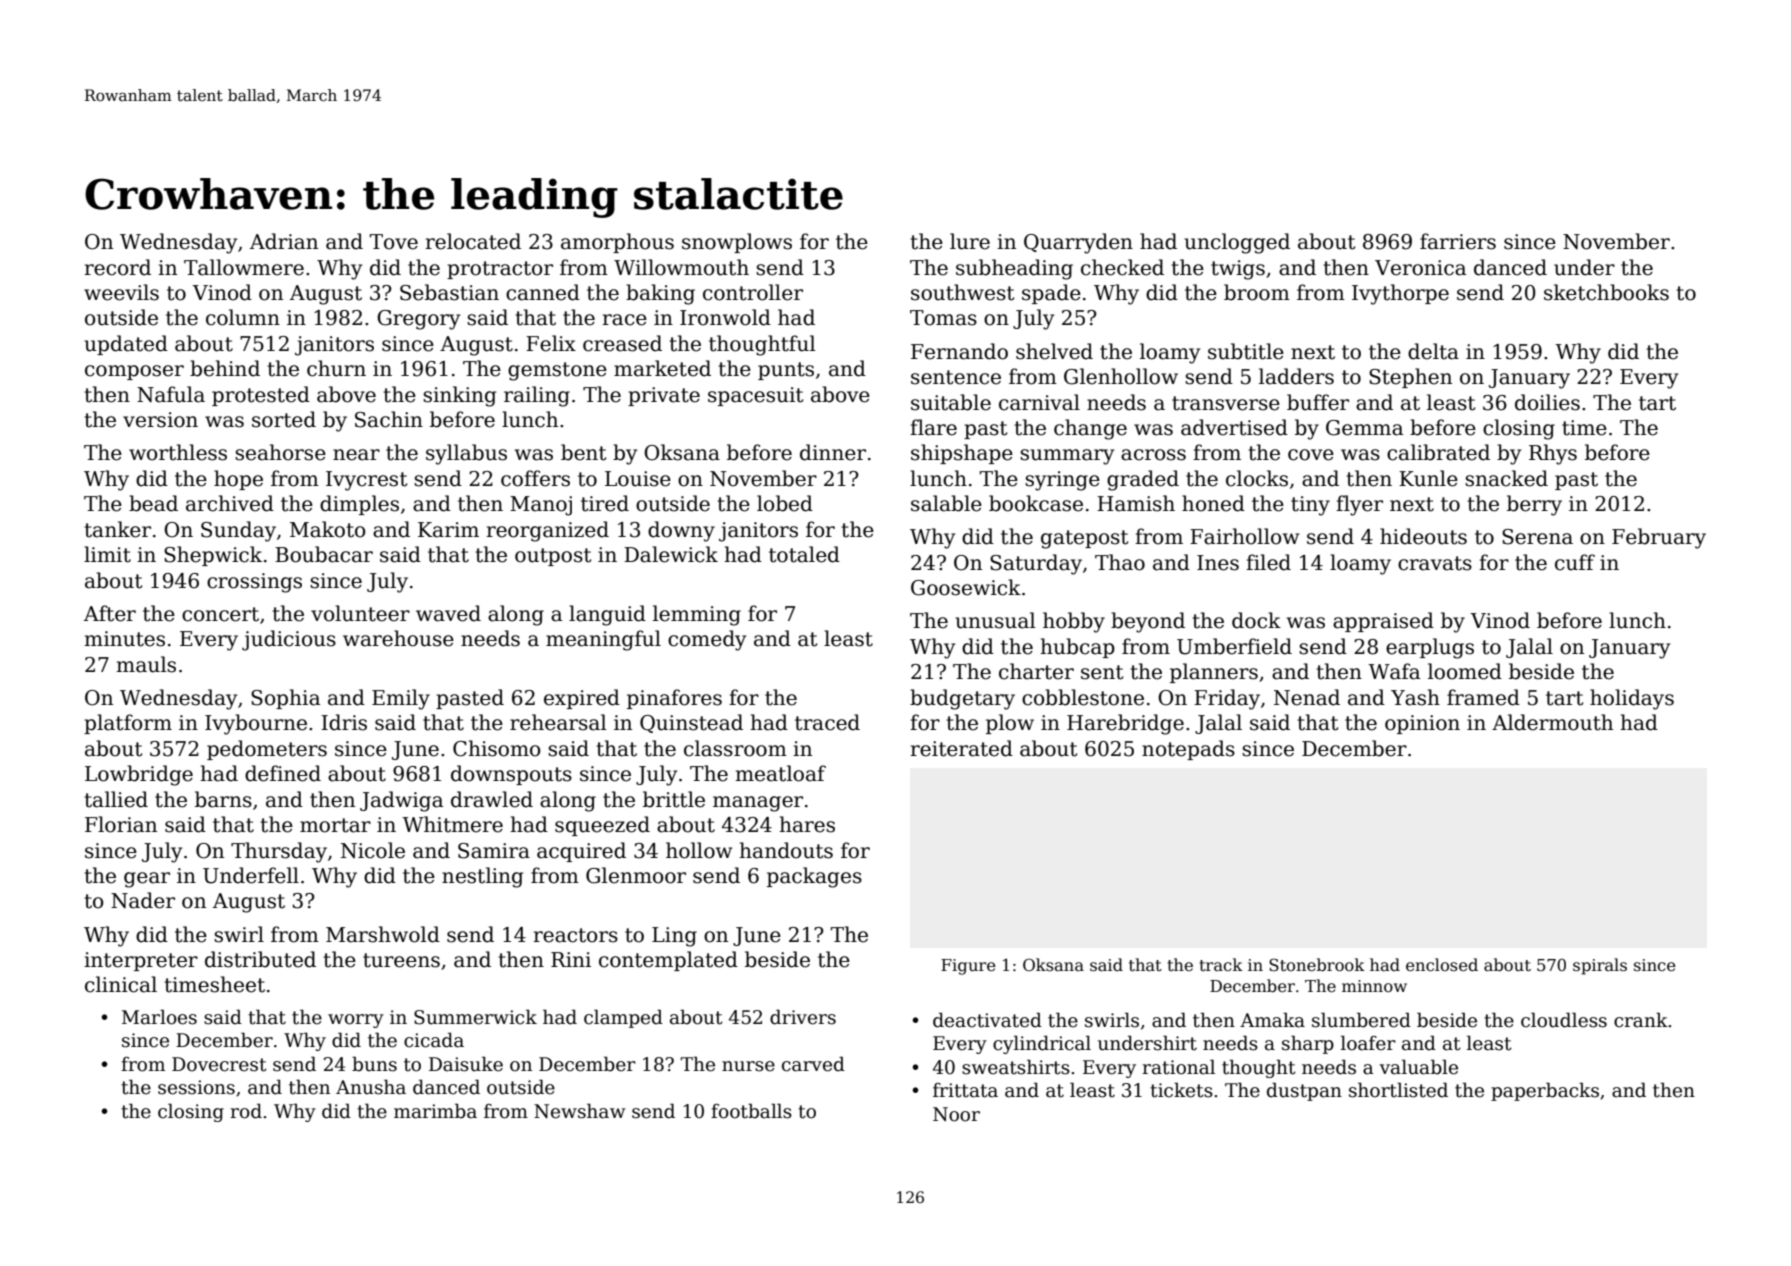 The width and height of the document is (1791, 1266). Describe the element at coordinates (1188, 750) in the document. I see `notepads` at that location.
